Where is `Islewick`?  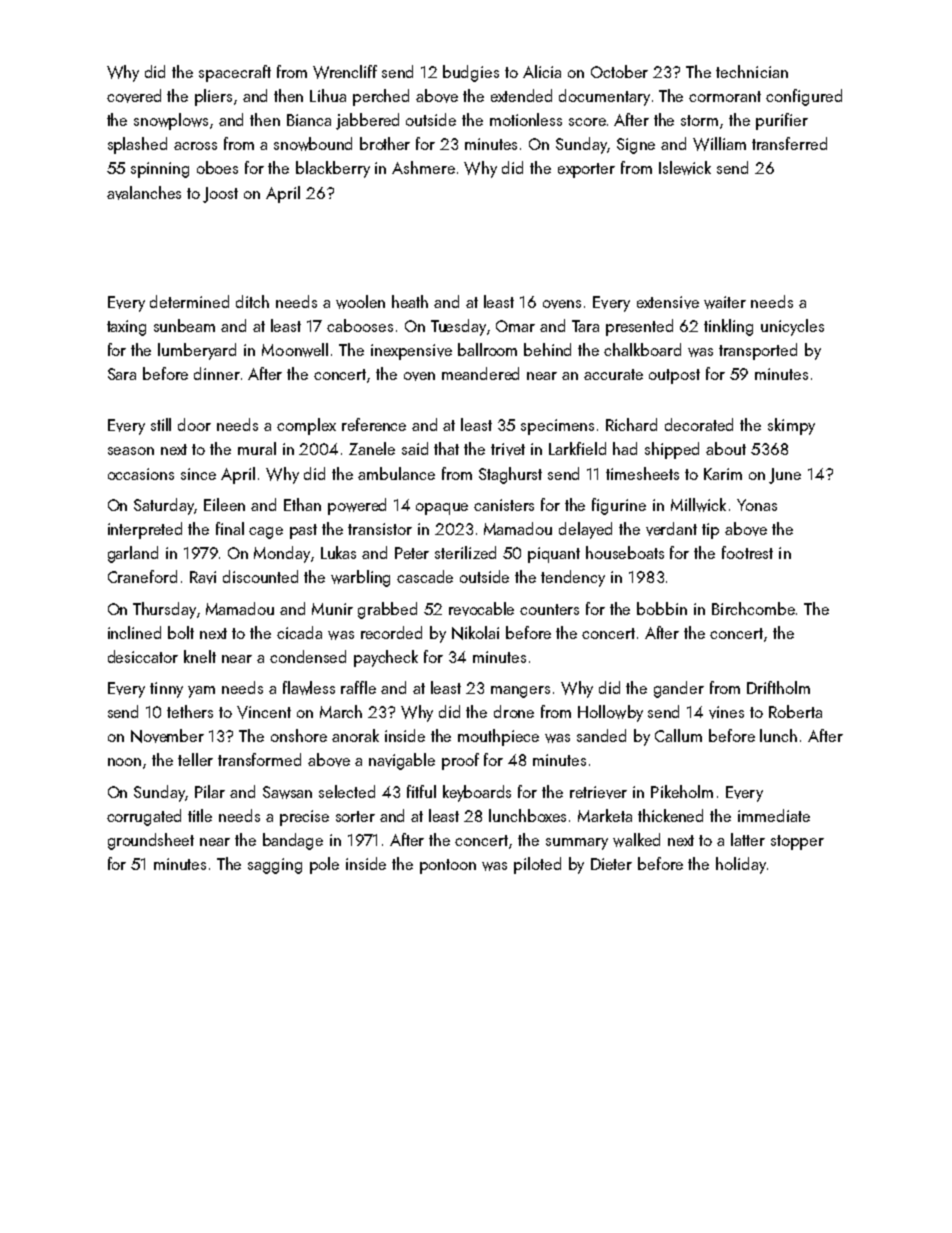 Islewick is located at coordinates (685, 168).
